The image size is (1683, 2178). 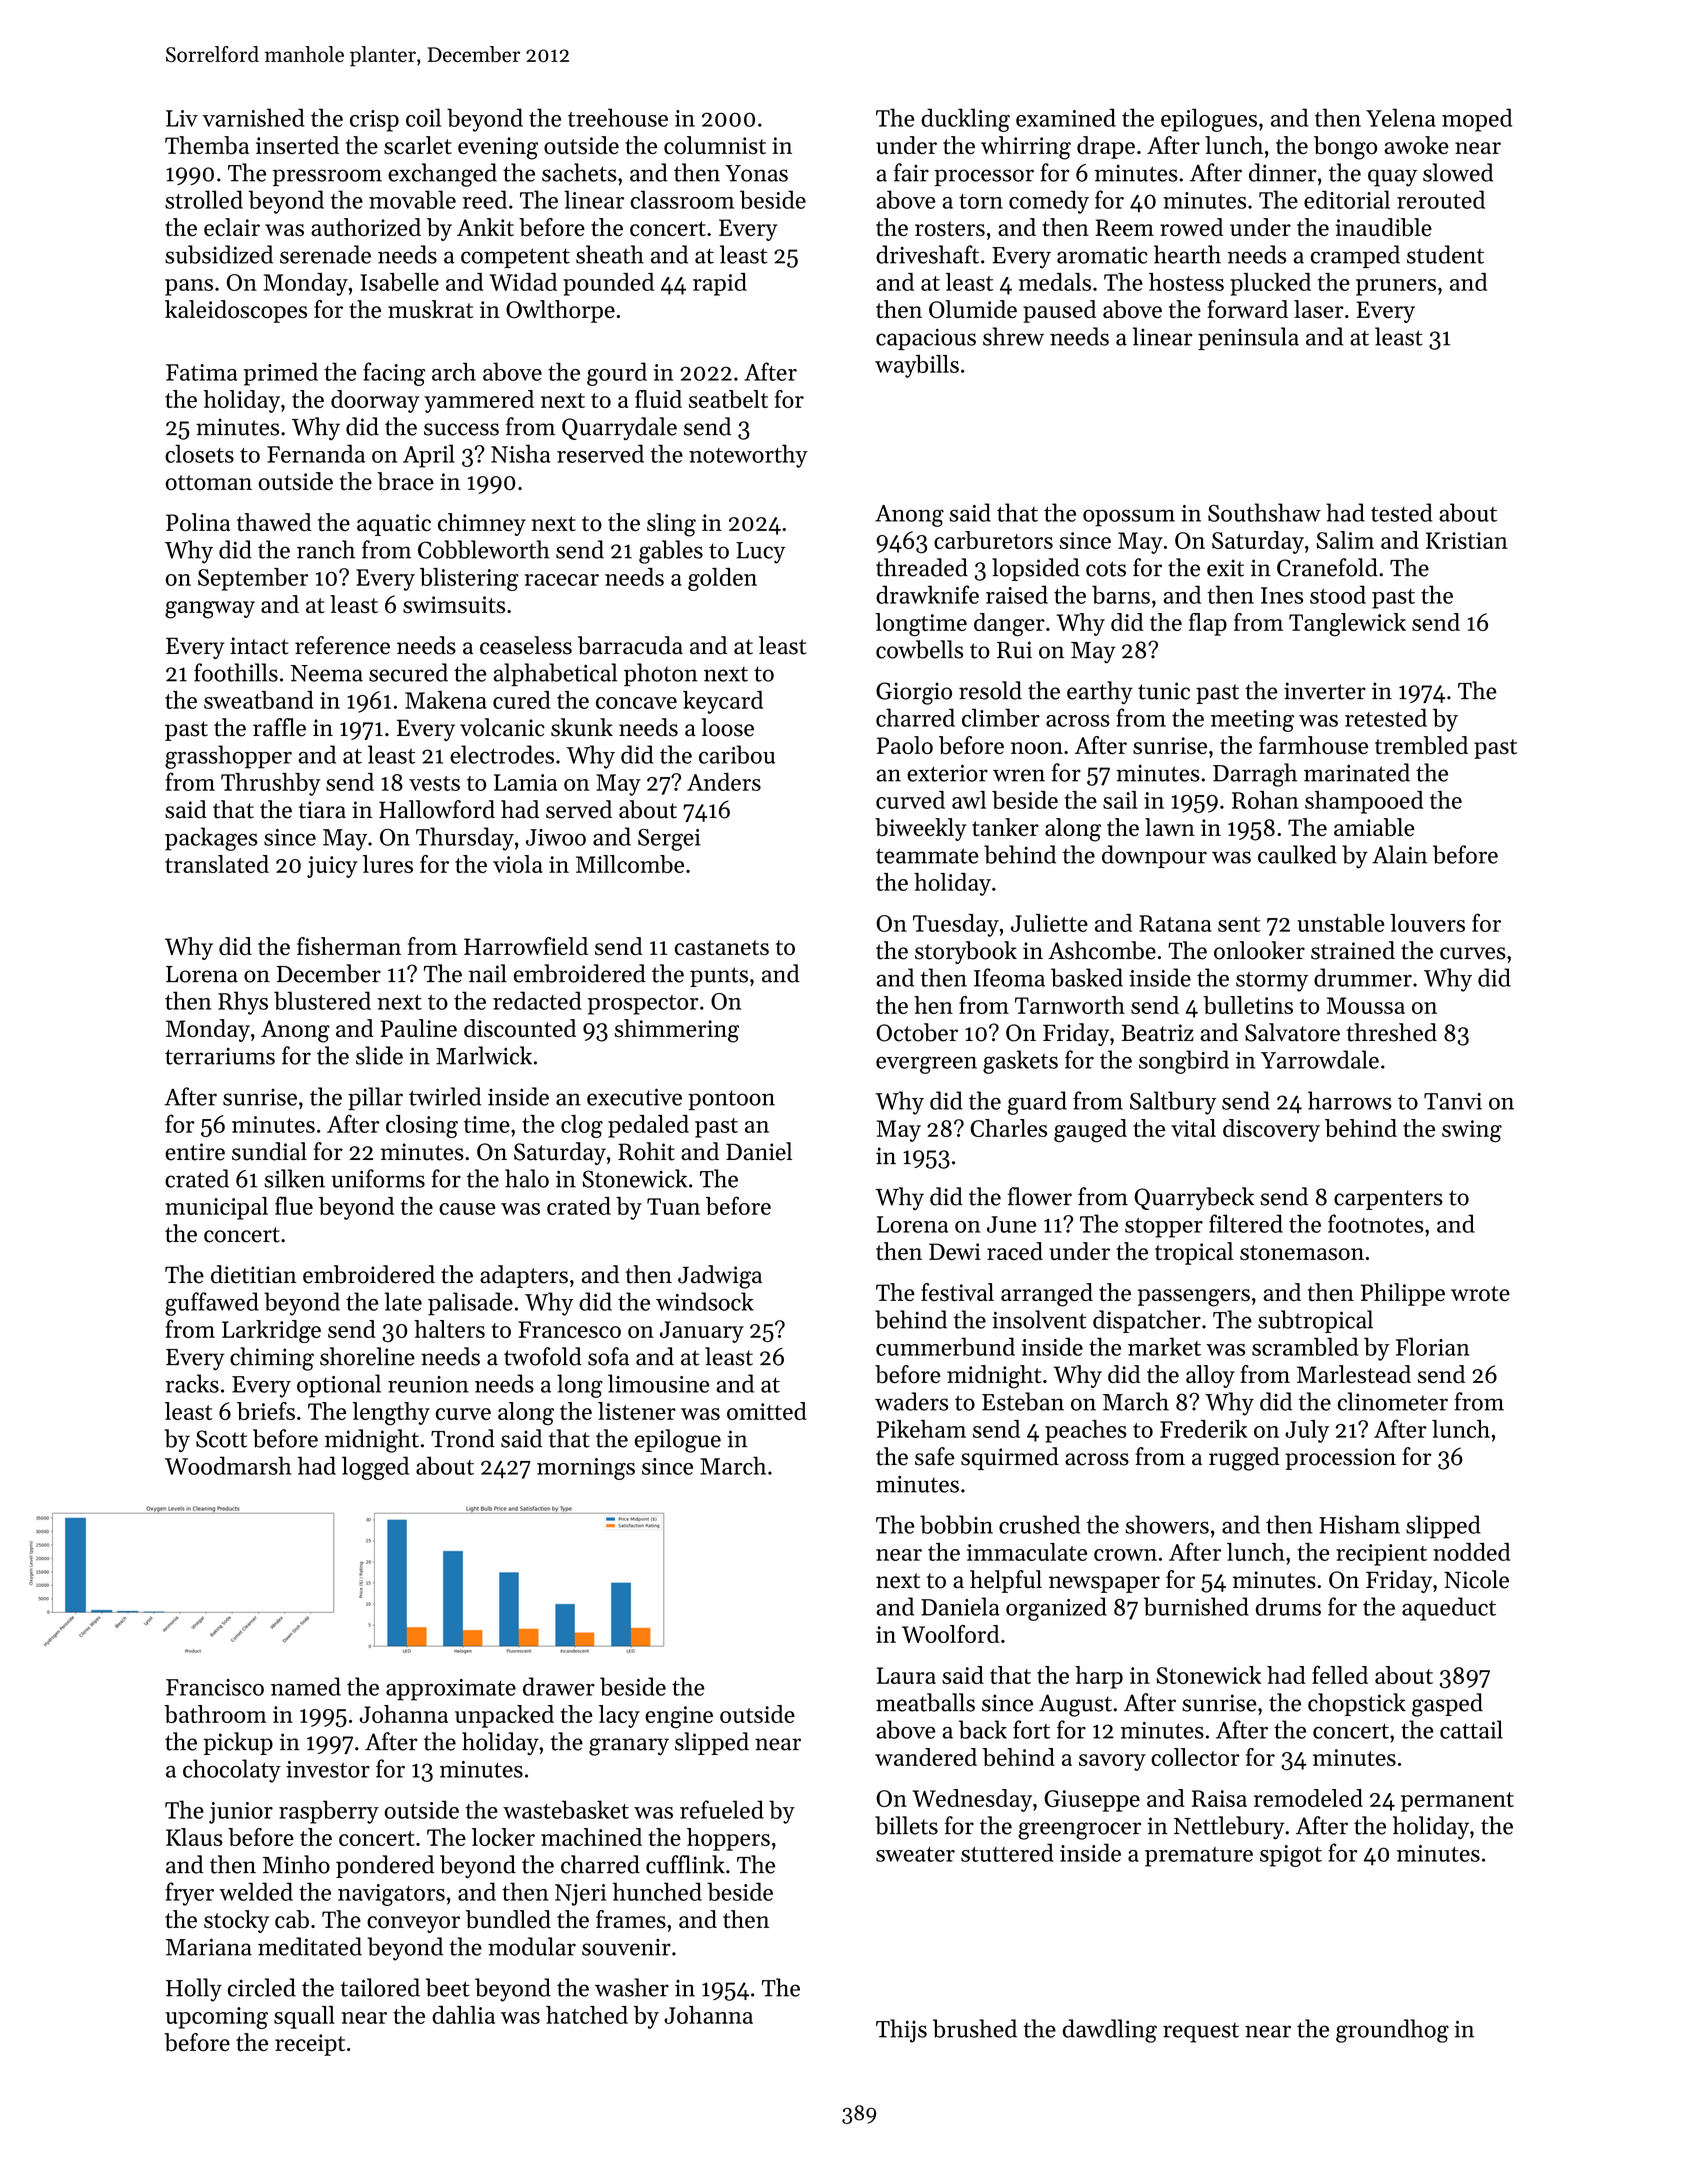 What do you see at coordinates (586, 1469) in the screenshot?
I see `mornings` at bounding box center [586, 1469].
